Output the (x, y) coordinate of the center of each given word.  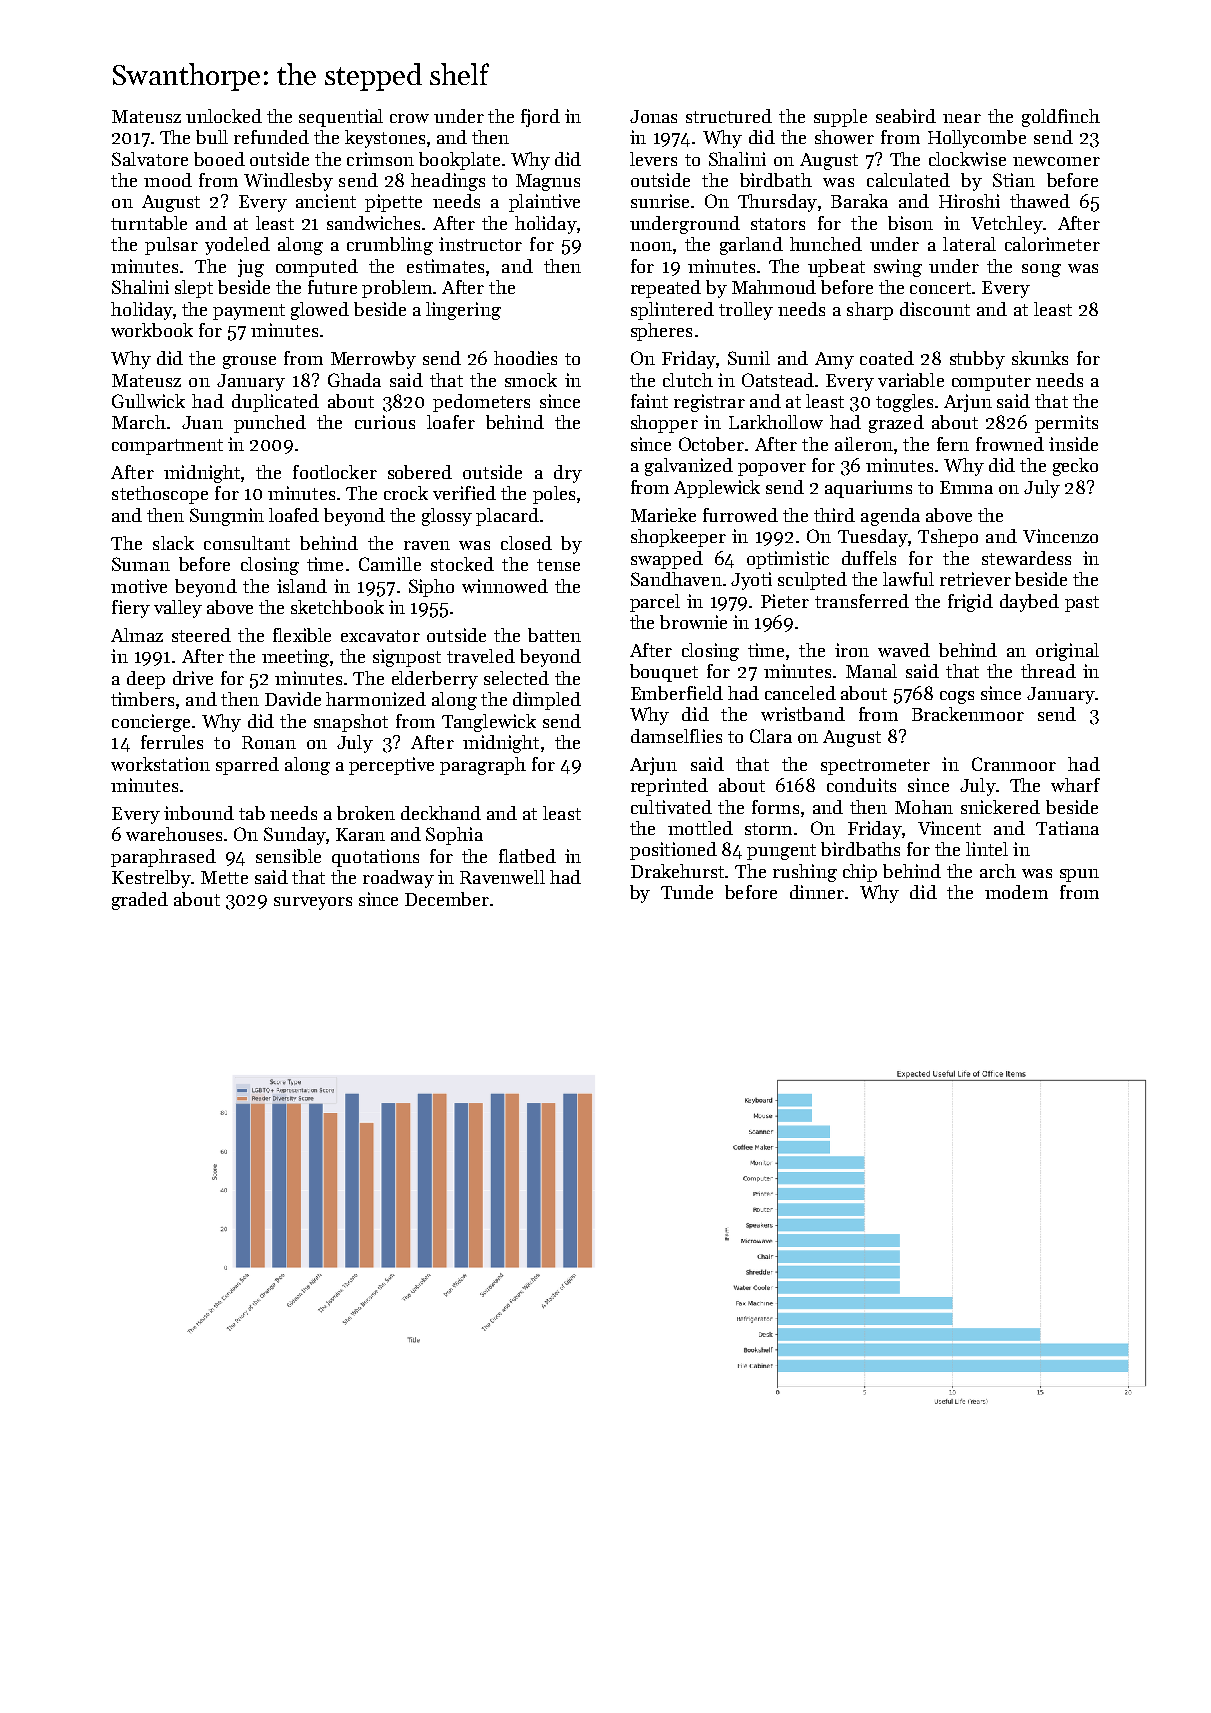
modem (1016, 892)
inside (1073, 444)
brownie (693, 622)
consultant (247, 543)
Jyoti (751, 581)
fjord (540, 118)
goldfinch (1061, 118)
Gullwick (148, 401)
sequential (341, 118)
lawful (908, 579)
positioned (673, 851)
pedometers (481, 403)
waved (904, 650)
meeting (295, 658)
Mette (224, 877)
